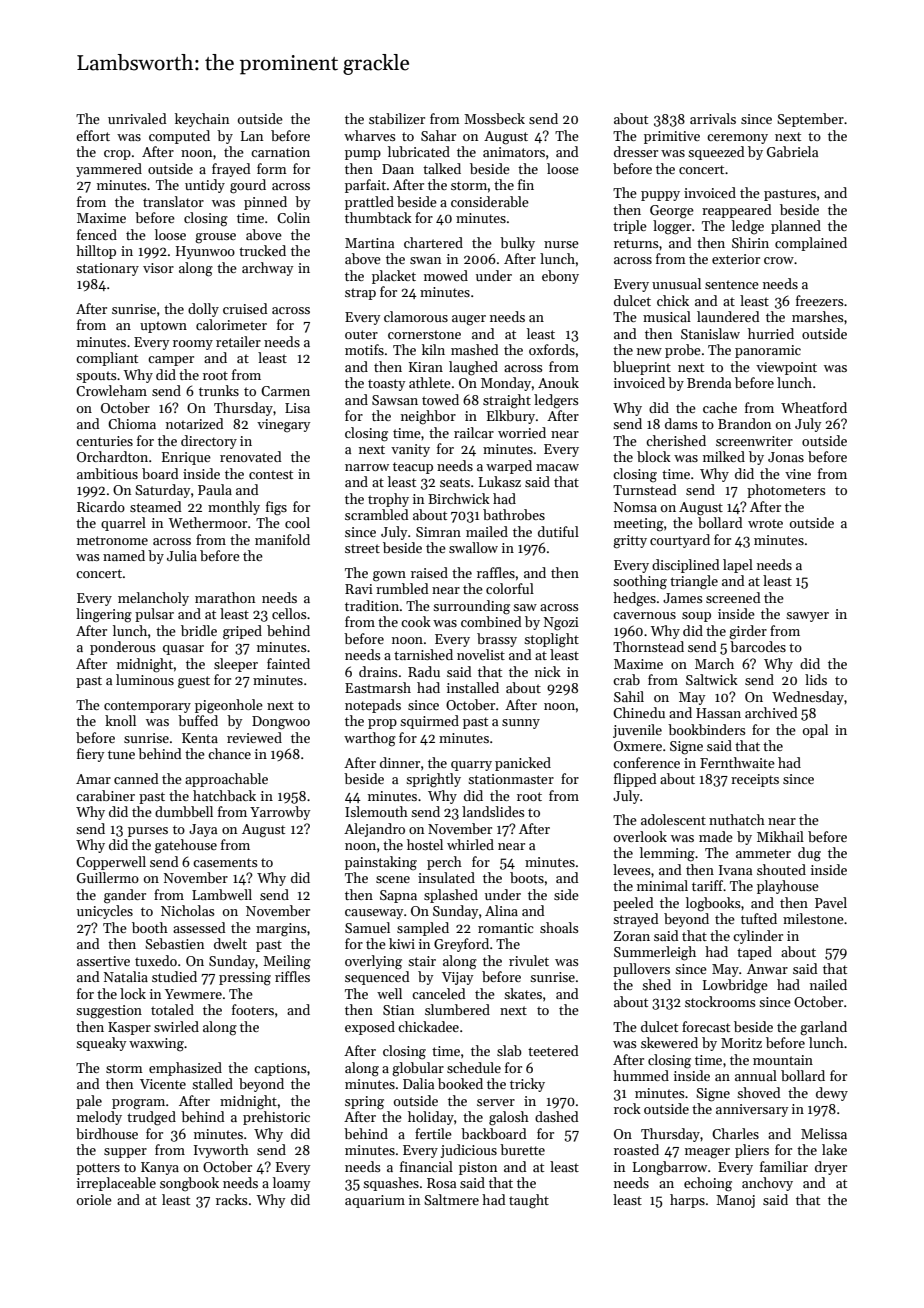 The width and height of the page is (924, 1308). I want to click on made, so click(716, 836).
